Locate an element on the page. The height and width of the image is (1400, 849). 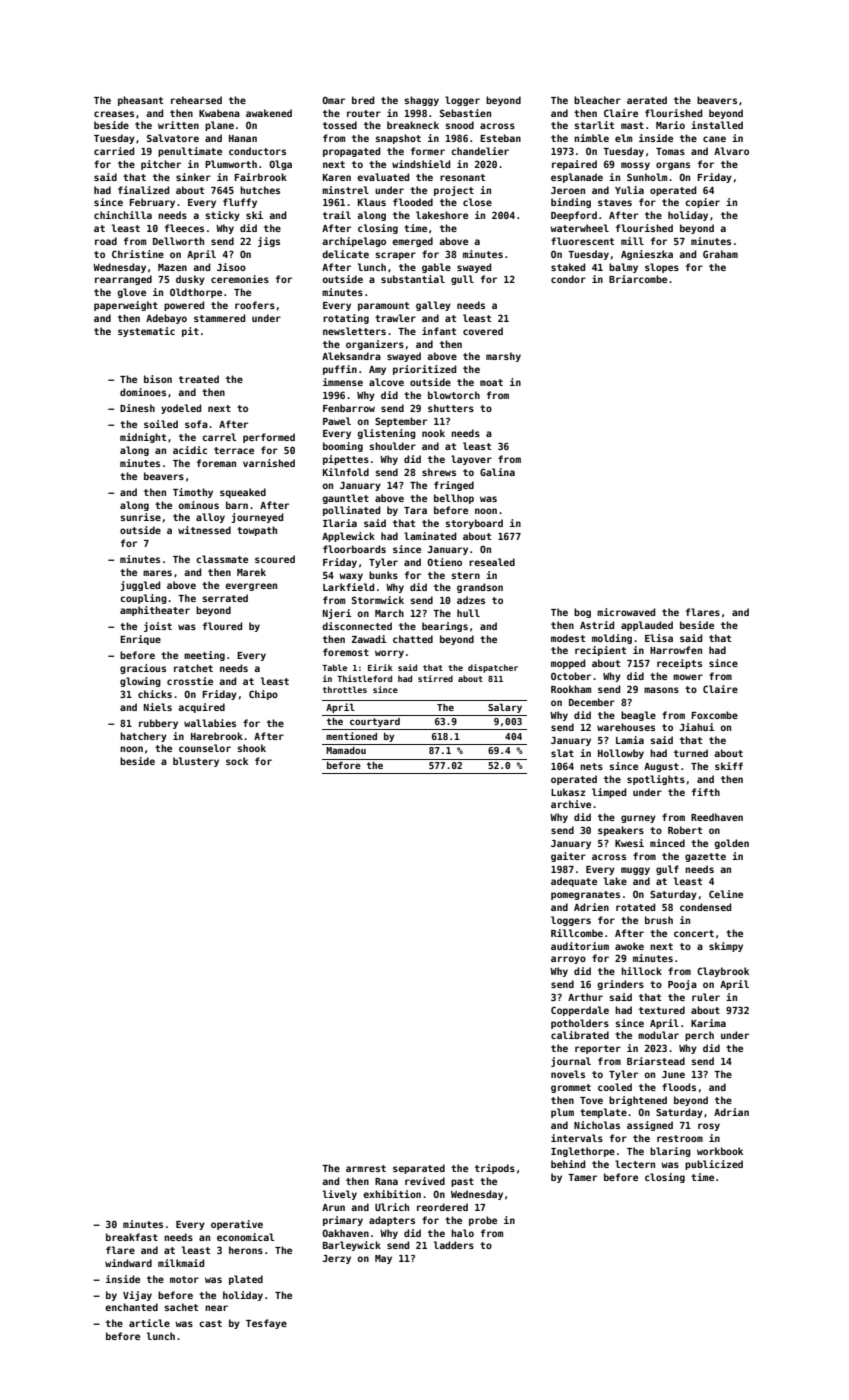
stirred is located at coordinates (435, 678).
